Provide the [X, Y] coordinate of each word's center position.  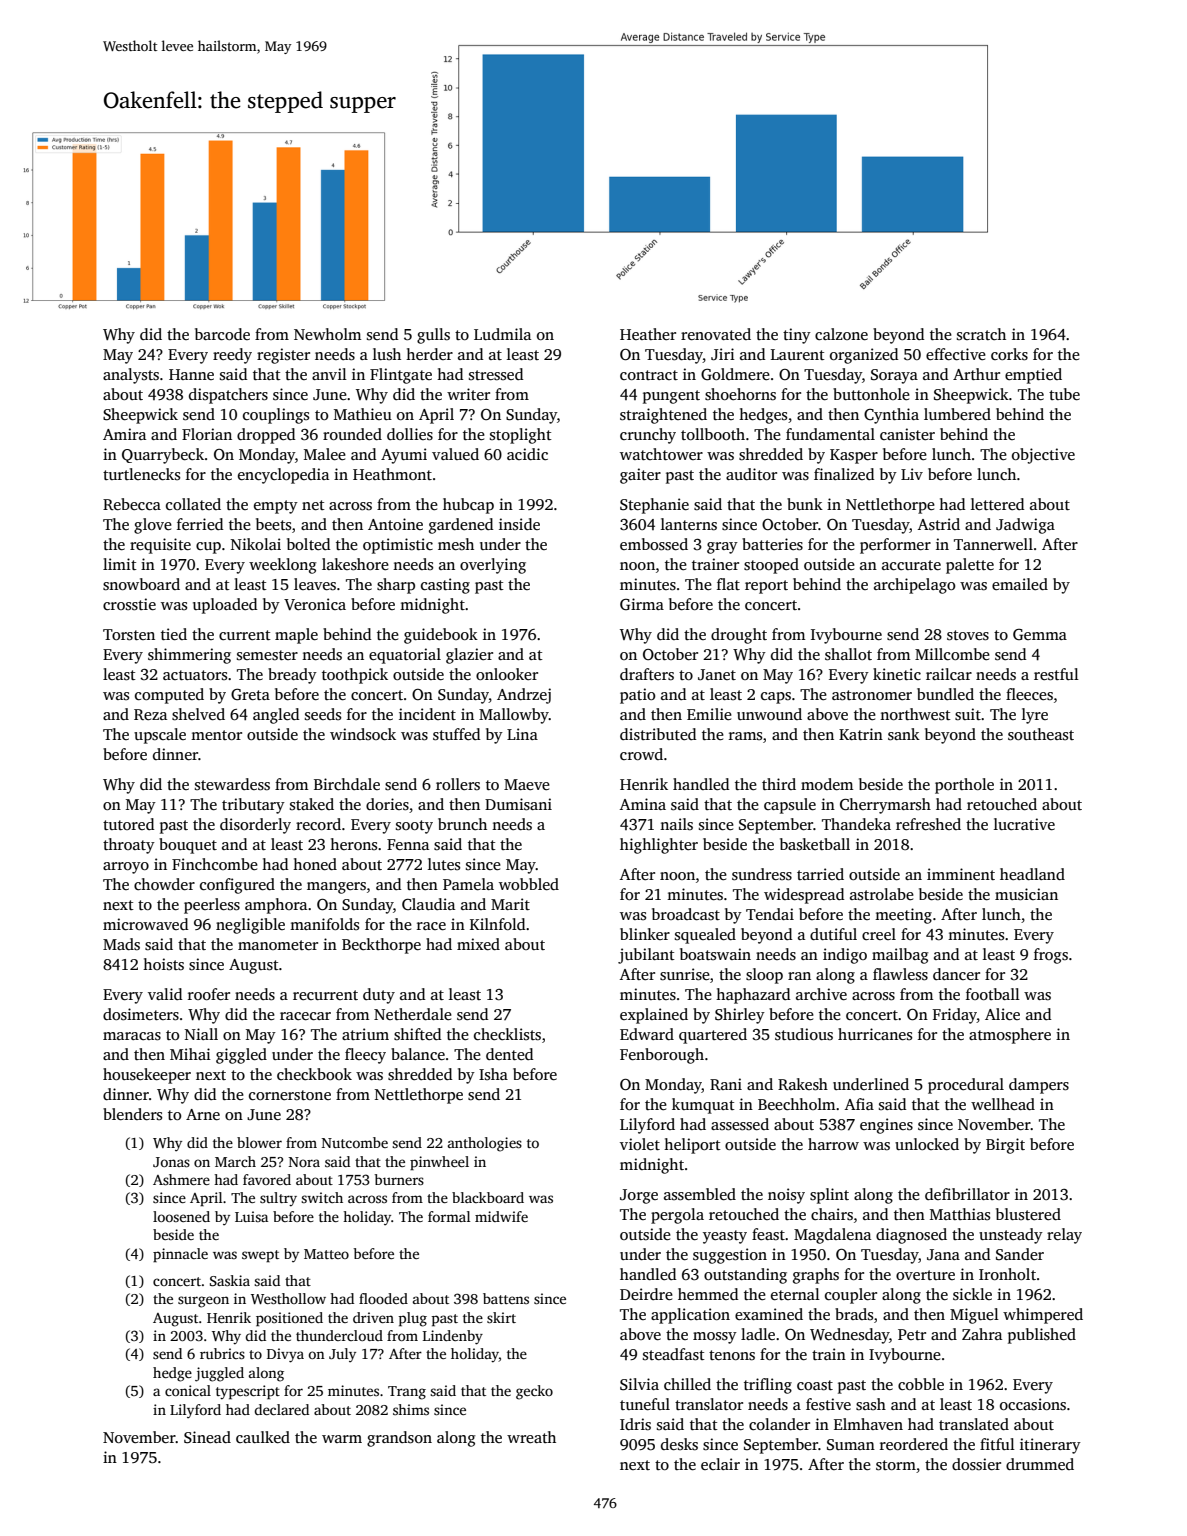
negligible [250, 926]
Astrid [939, 524]
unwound [769, 714]
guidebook [441, 636]
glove [153, 526]
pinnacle [180, 1255]
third [779, 784]
